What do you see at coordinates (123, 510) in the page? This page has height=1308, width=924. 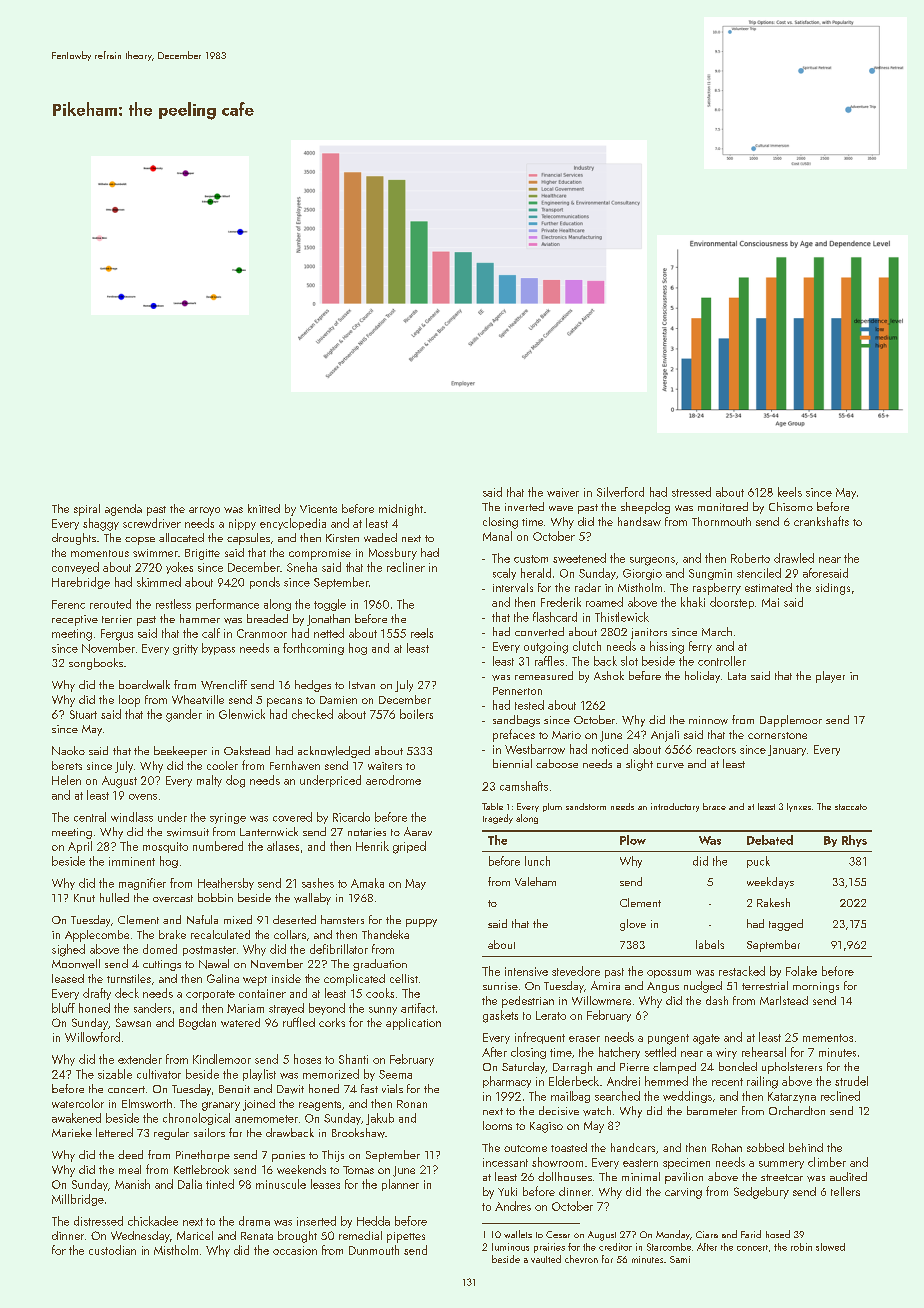 I see `agenda` at bounding box center [123, 510].
